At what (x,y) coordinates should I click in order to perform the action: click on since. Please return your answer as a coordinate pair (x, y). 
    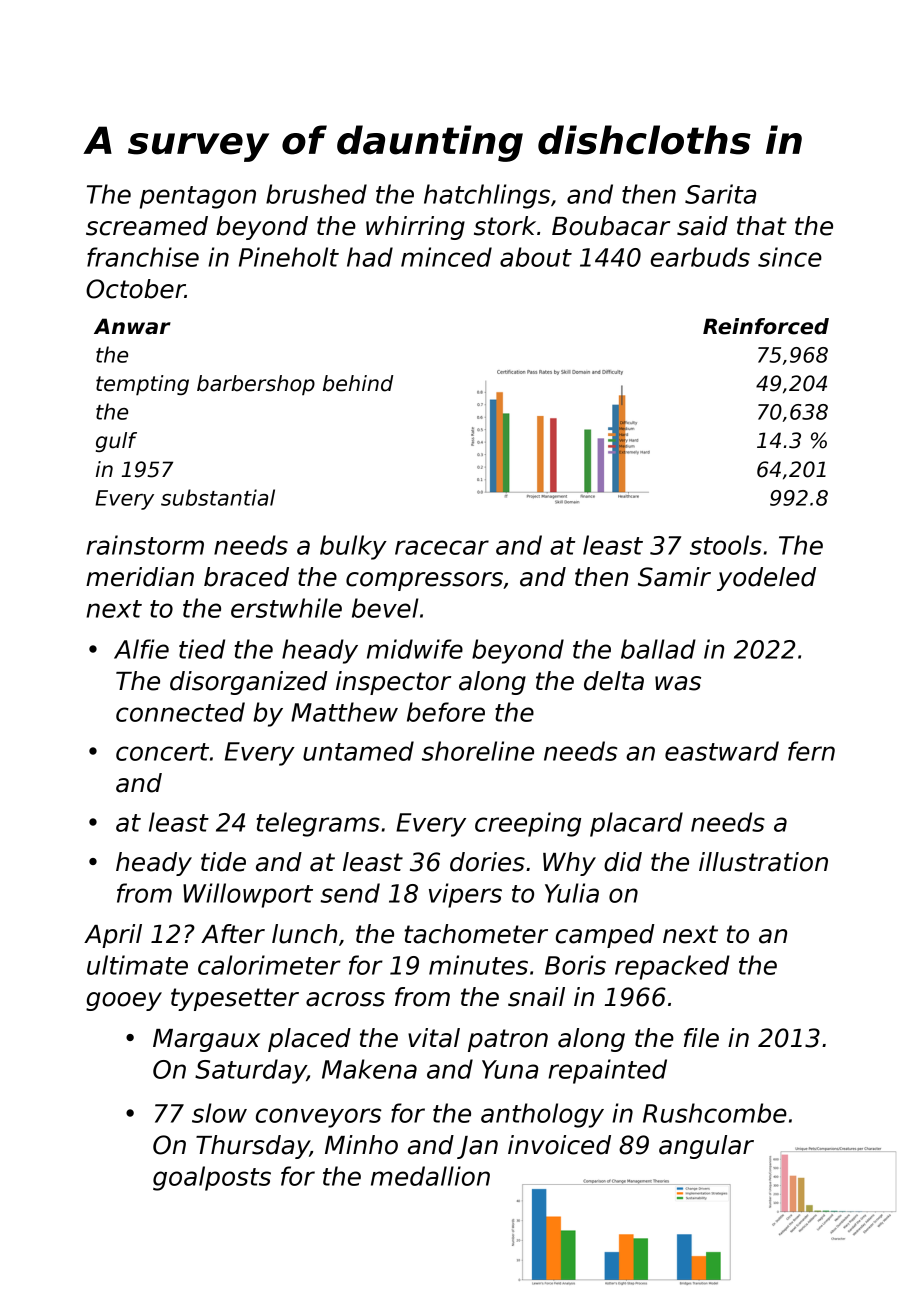
    Looking at the image, I should click on (790, 257).
